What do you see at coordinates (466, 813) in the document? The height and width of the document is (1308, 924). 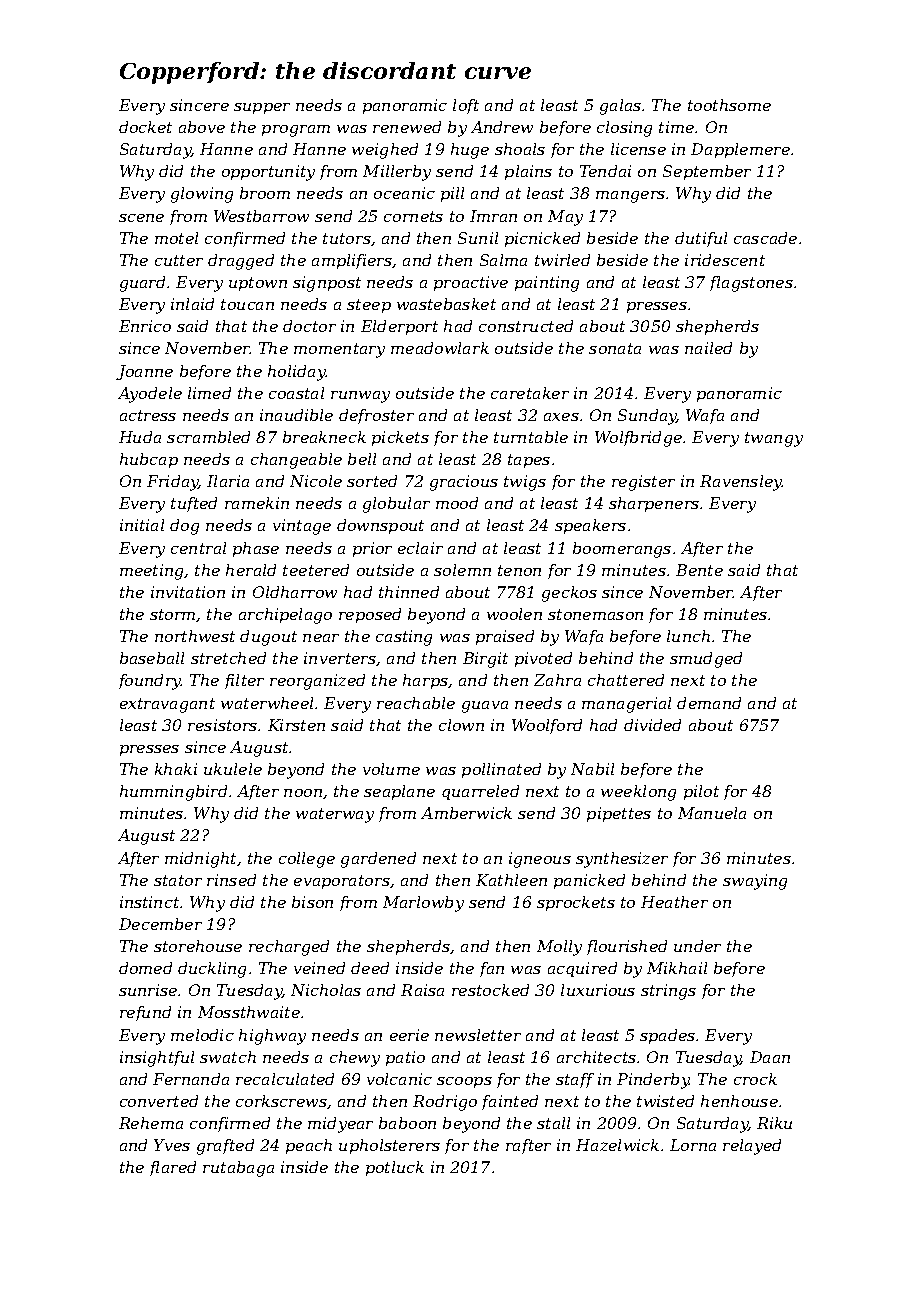 I see `Amberwick` at bounding box center [466, 813].
